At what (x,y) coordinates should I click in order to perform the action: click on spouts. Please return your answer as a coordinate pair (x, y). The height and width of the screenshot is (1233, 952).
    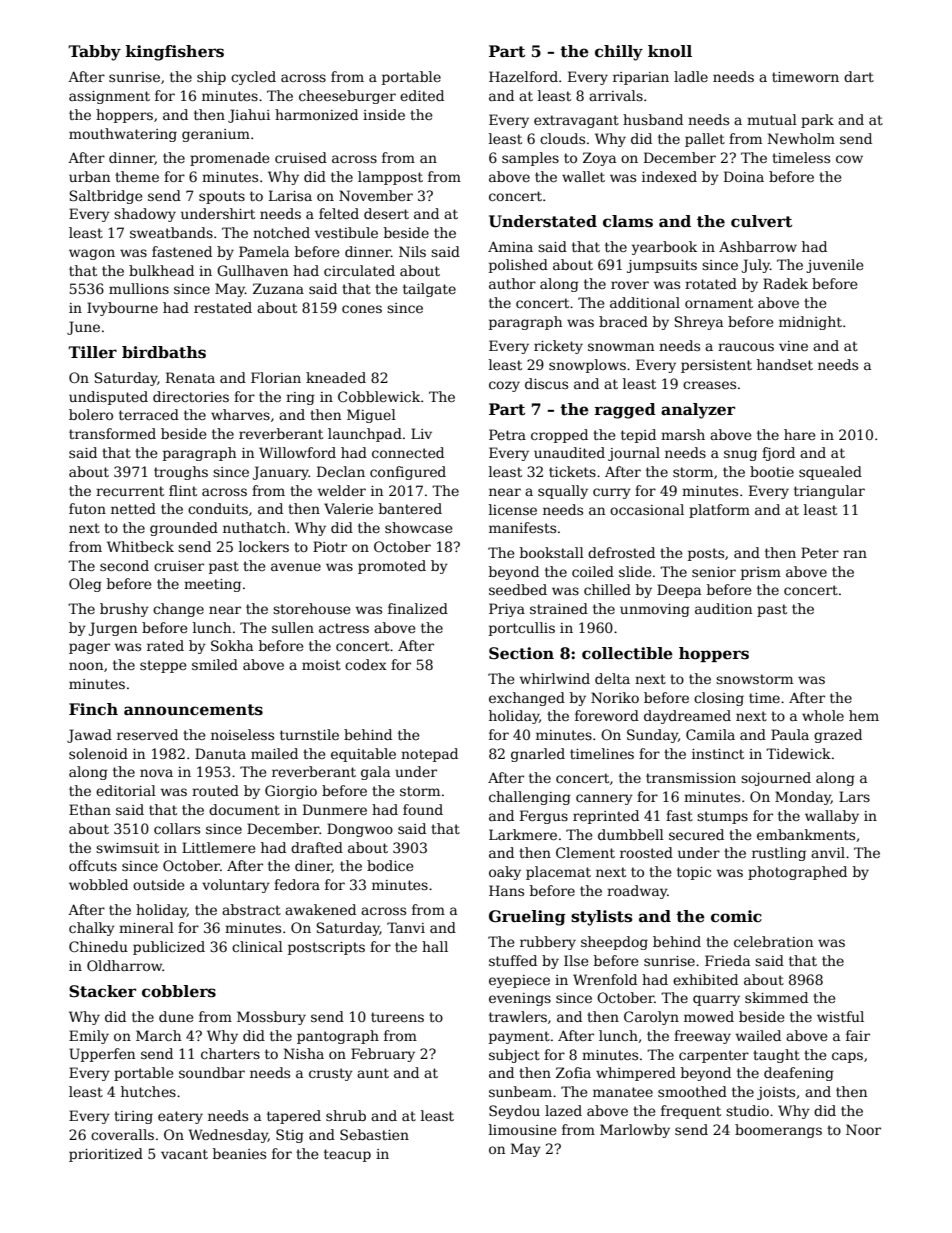
    Looking at the image, I should click on (222, 197).
